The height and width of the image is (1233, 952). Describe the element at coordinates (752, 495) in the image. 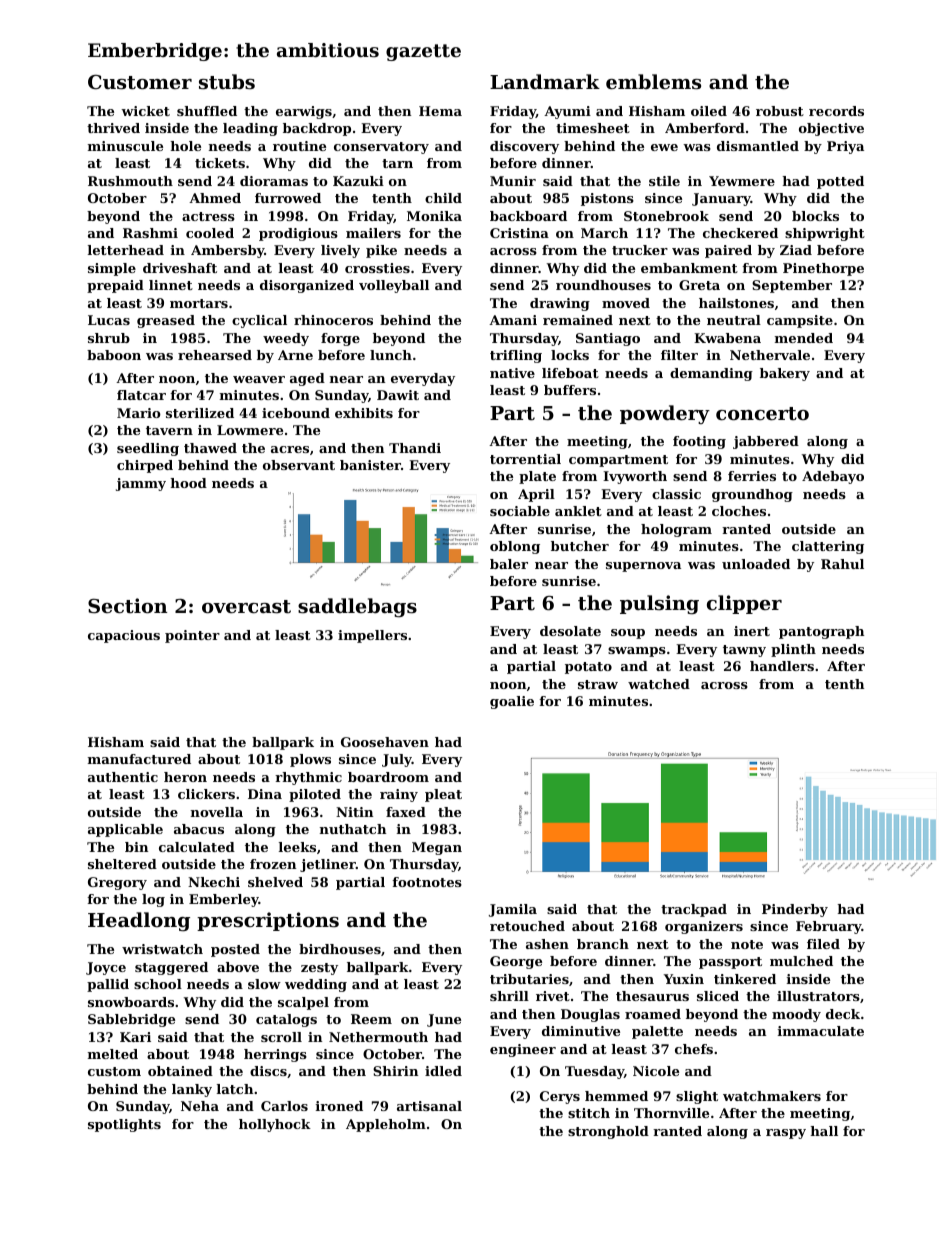

I see `groundhog` at that location.
